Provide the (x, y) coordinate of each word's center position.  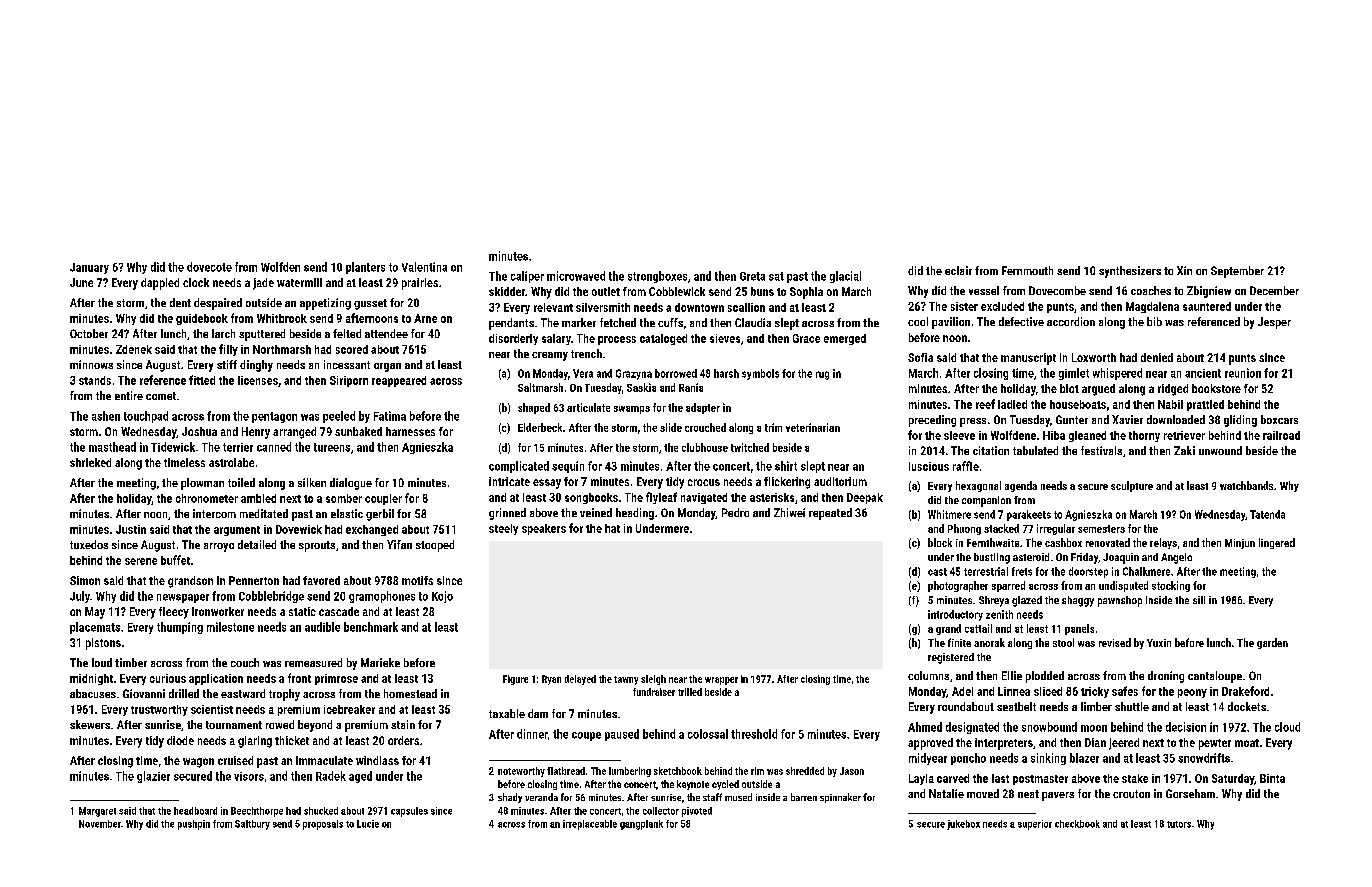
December (1274, 290)
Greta (752, 276)
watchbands (1246, 485)
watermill (299, 282)
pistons (103, 644)
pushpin (194, 825)
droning (1166, 677)
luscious (929, 466)
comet (161, 396)
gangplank (641, 825)
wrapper (721, 681)
